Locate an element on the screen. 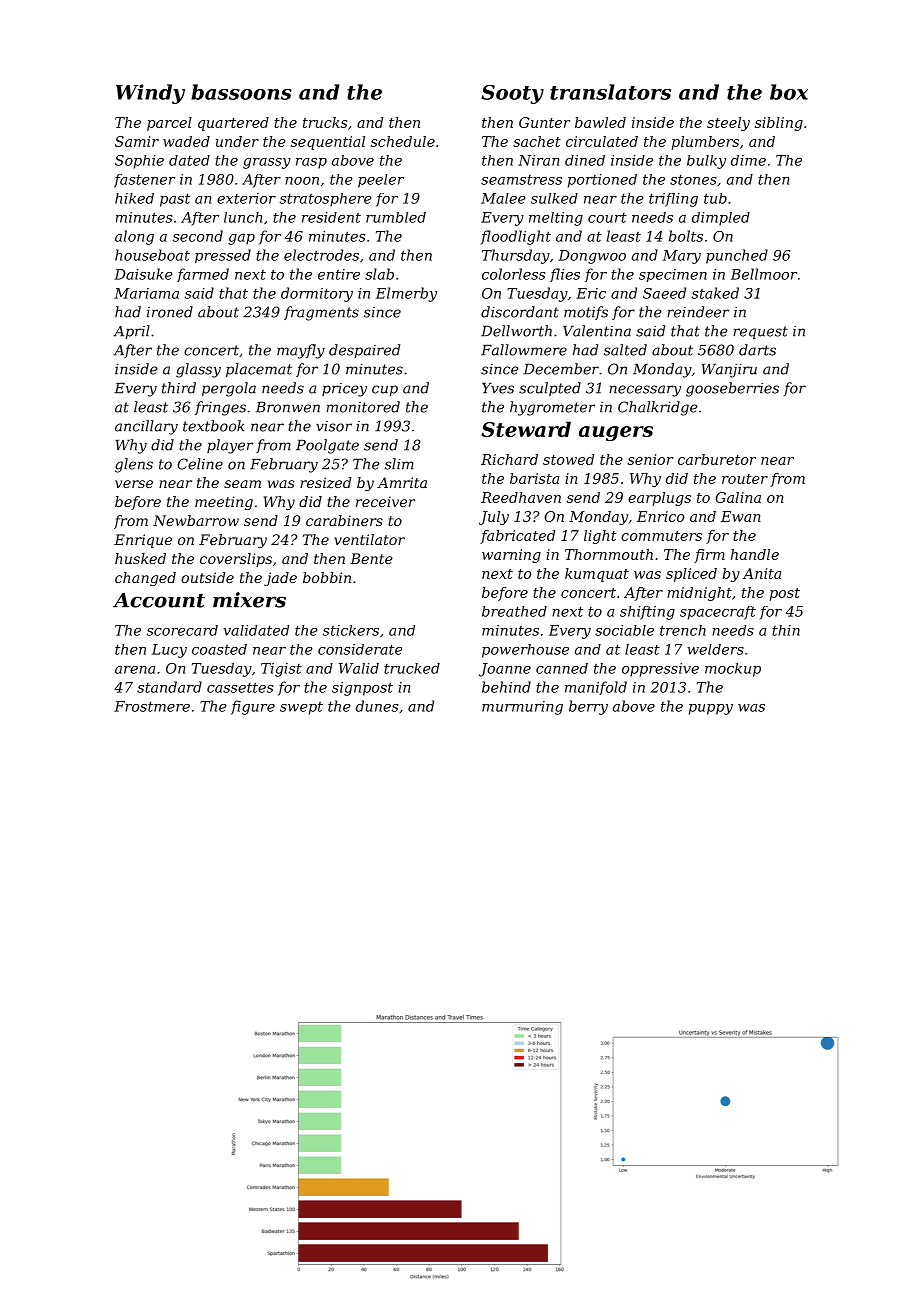  request is located at coordinates (760, 332).
